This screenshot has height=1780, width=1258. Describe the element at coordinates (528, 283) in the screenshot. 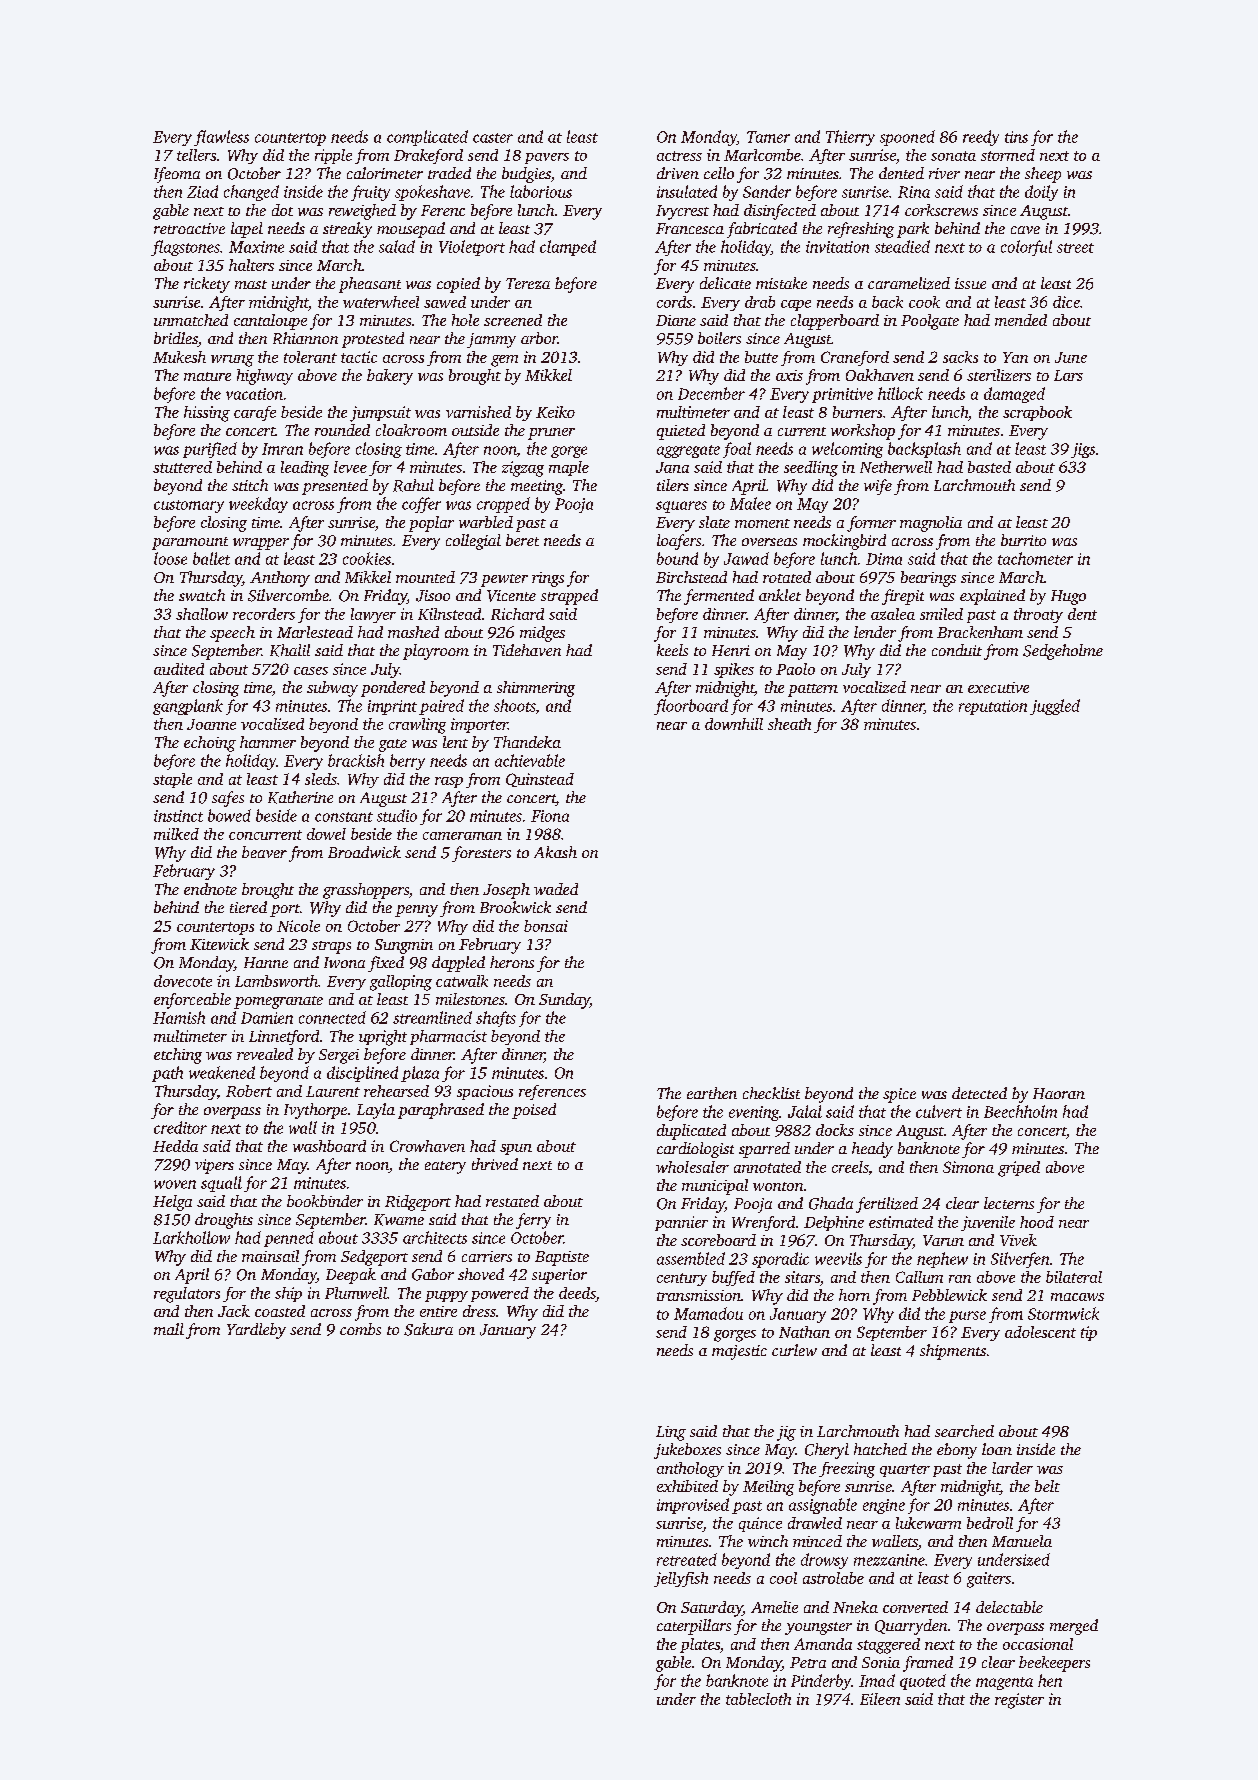

I see `Tereza` at that location.
